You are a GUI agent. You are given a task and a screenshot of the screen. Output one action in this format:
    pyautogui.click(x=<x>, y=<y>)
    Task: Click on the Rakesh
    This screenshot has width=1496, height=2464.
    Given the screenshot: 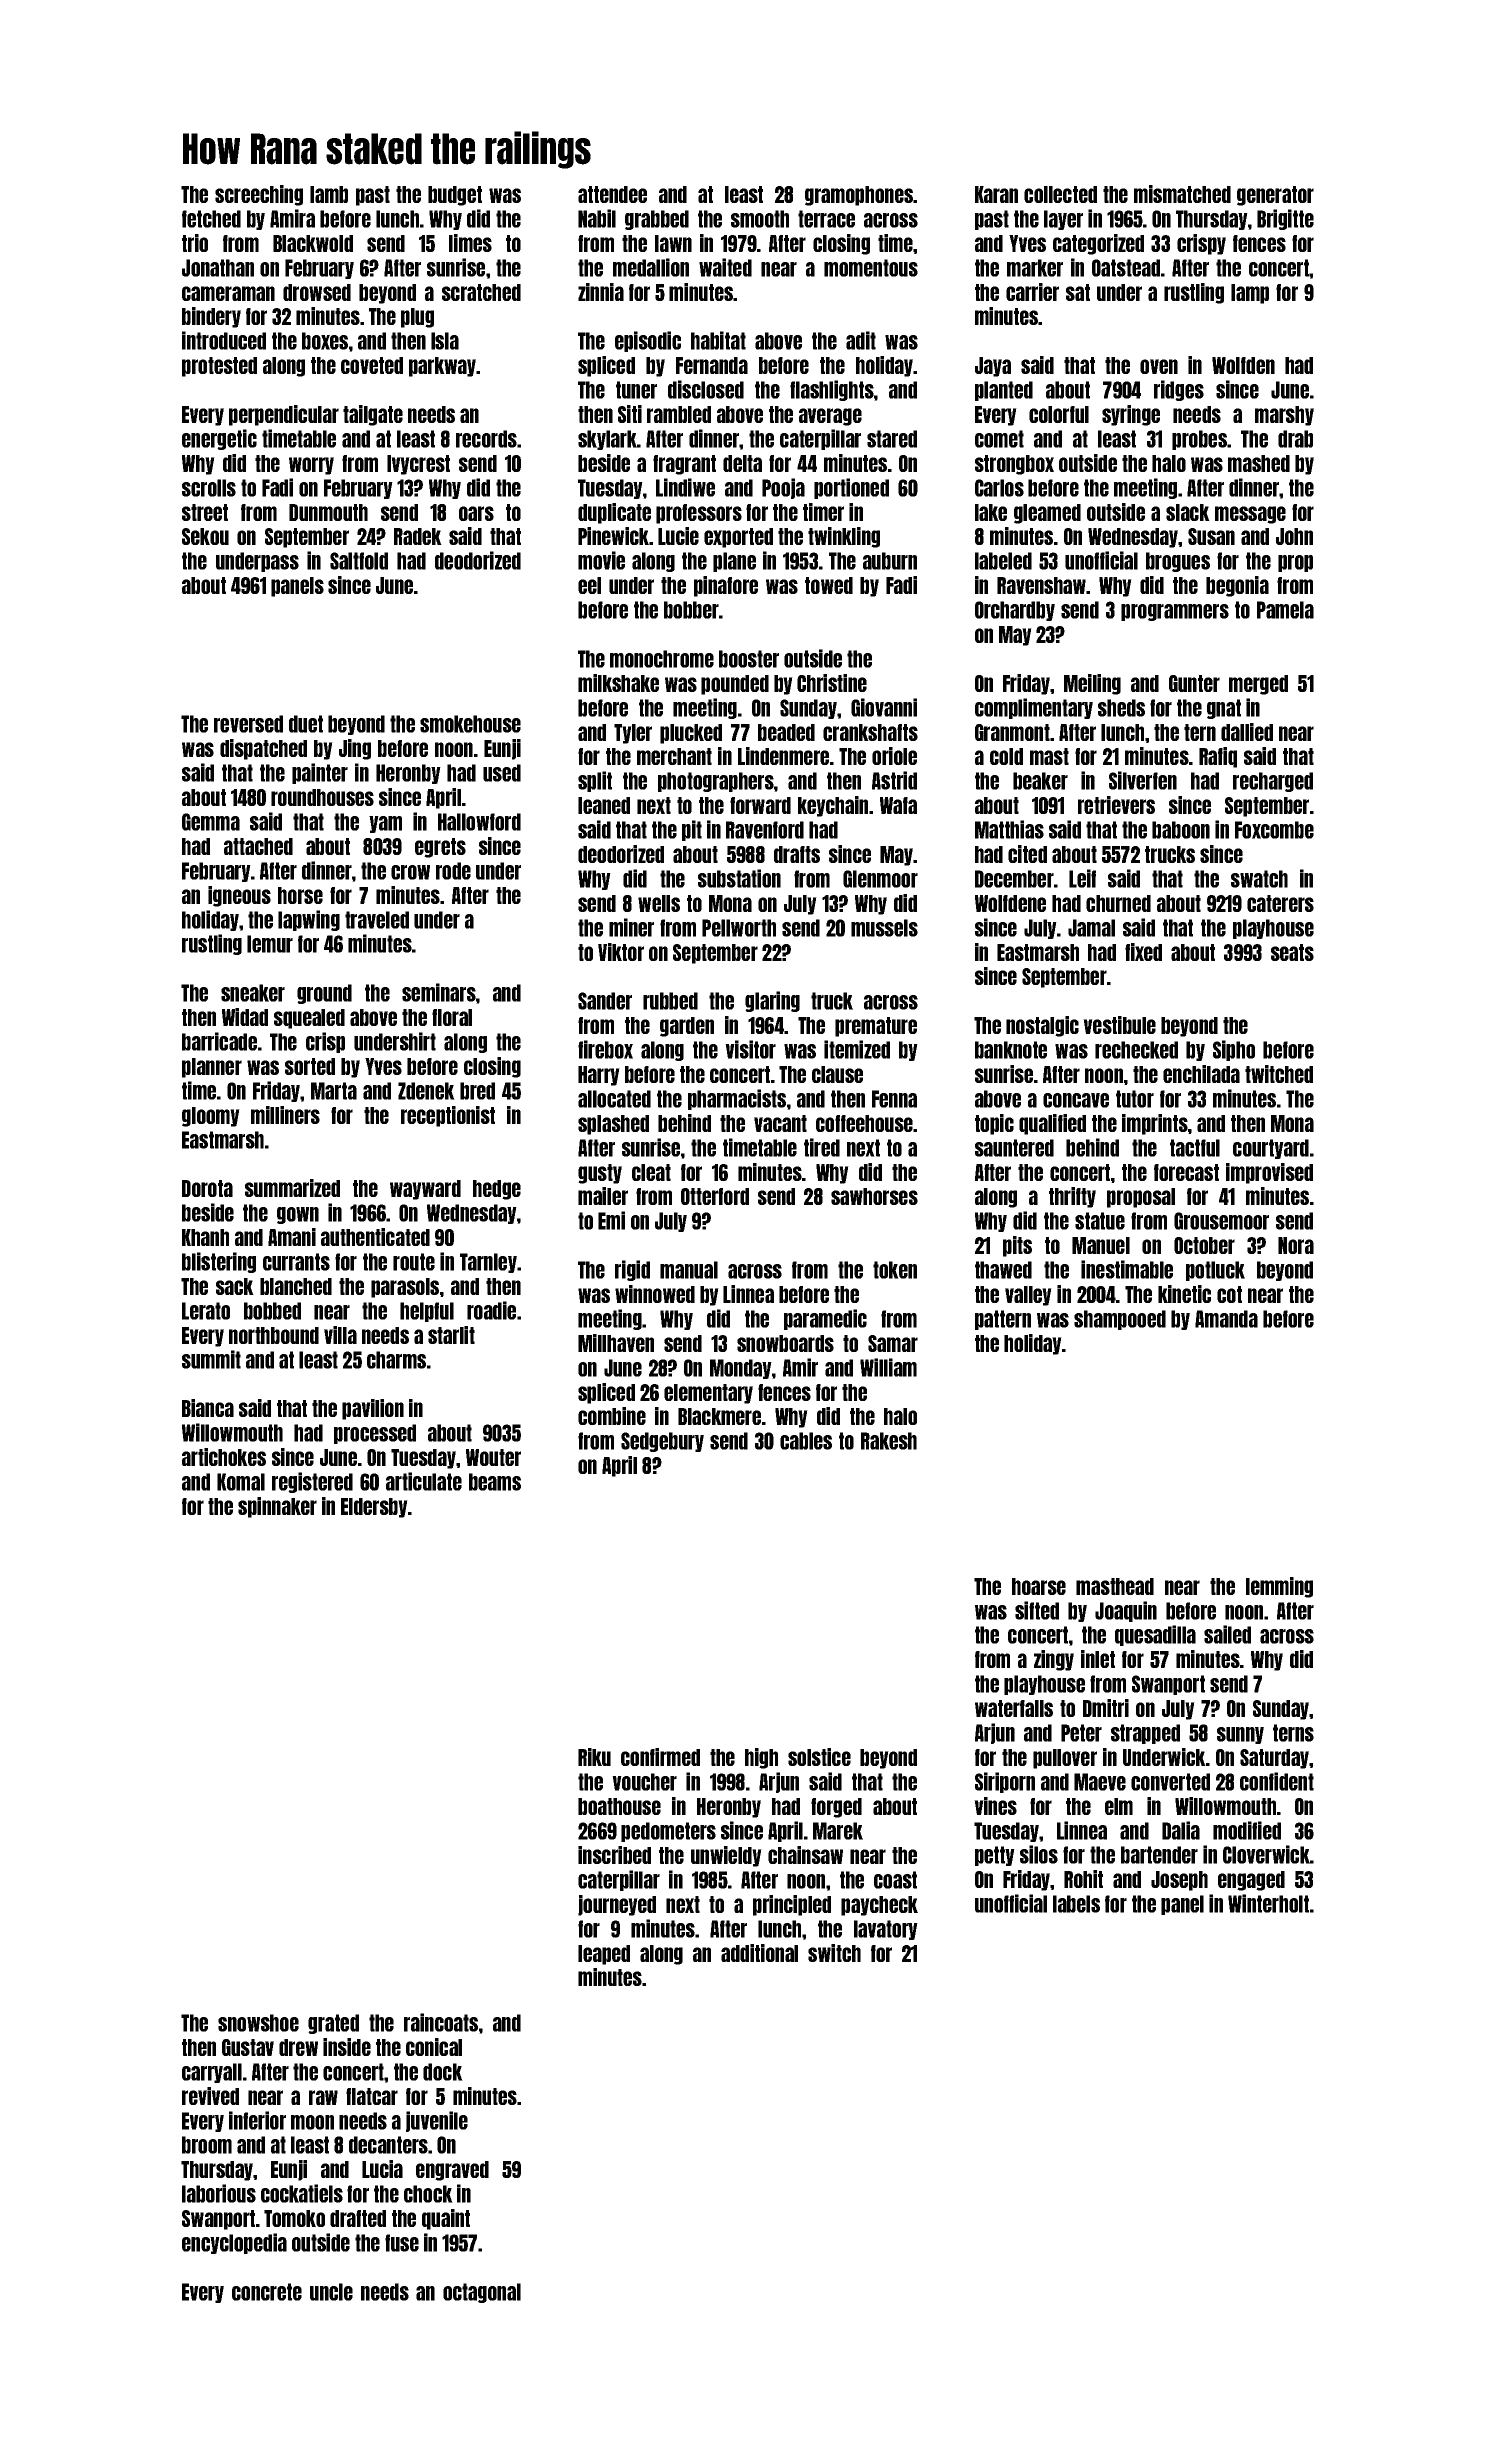 What is the action you would take?
    pyautogui.click(x=889, y=1441)
